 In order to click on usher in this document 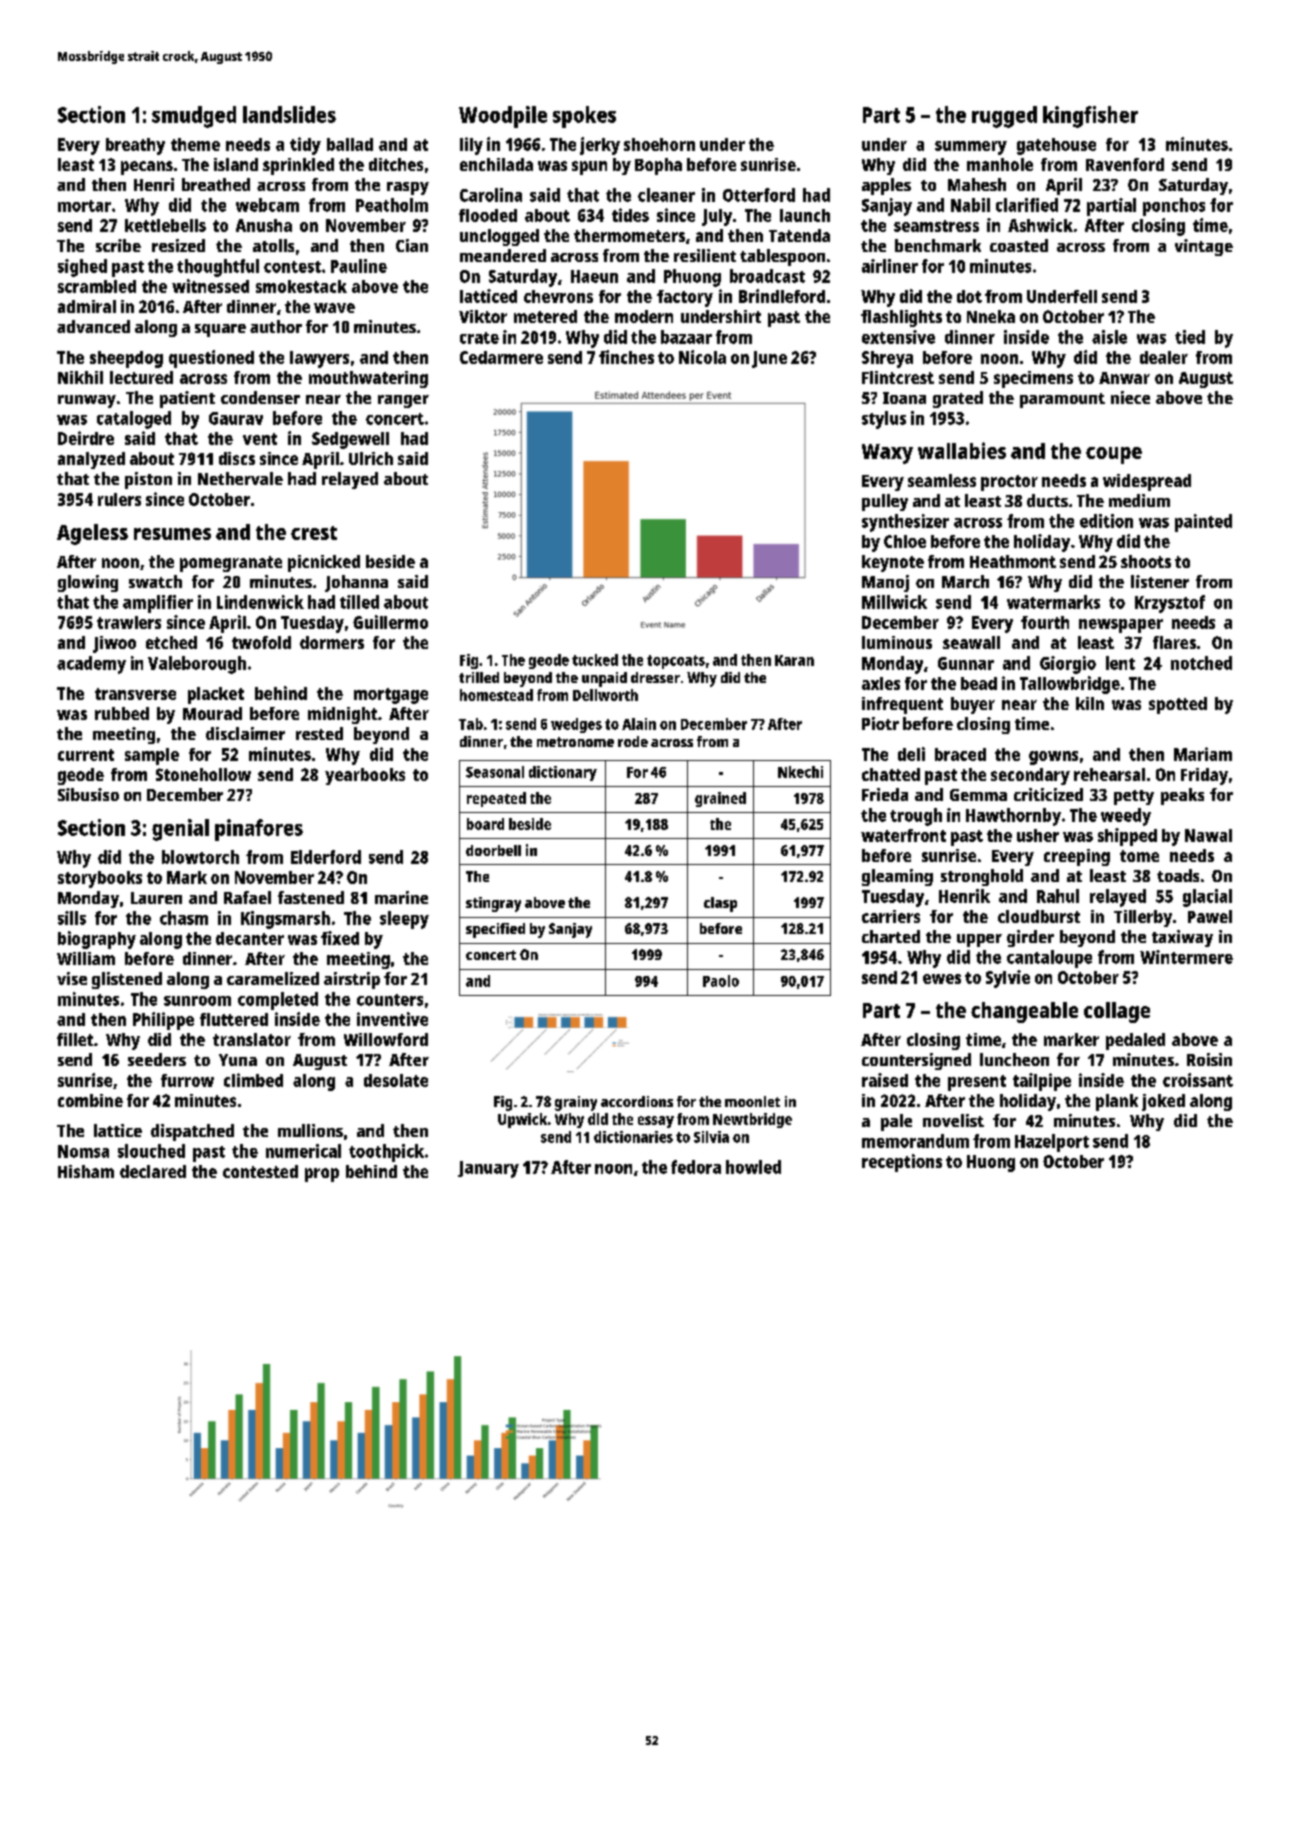, I will do `click(1038, 835)`.
